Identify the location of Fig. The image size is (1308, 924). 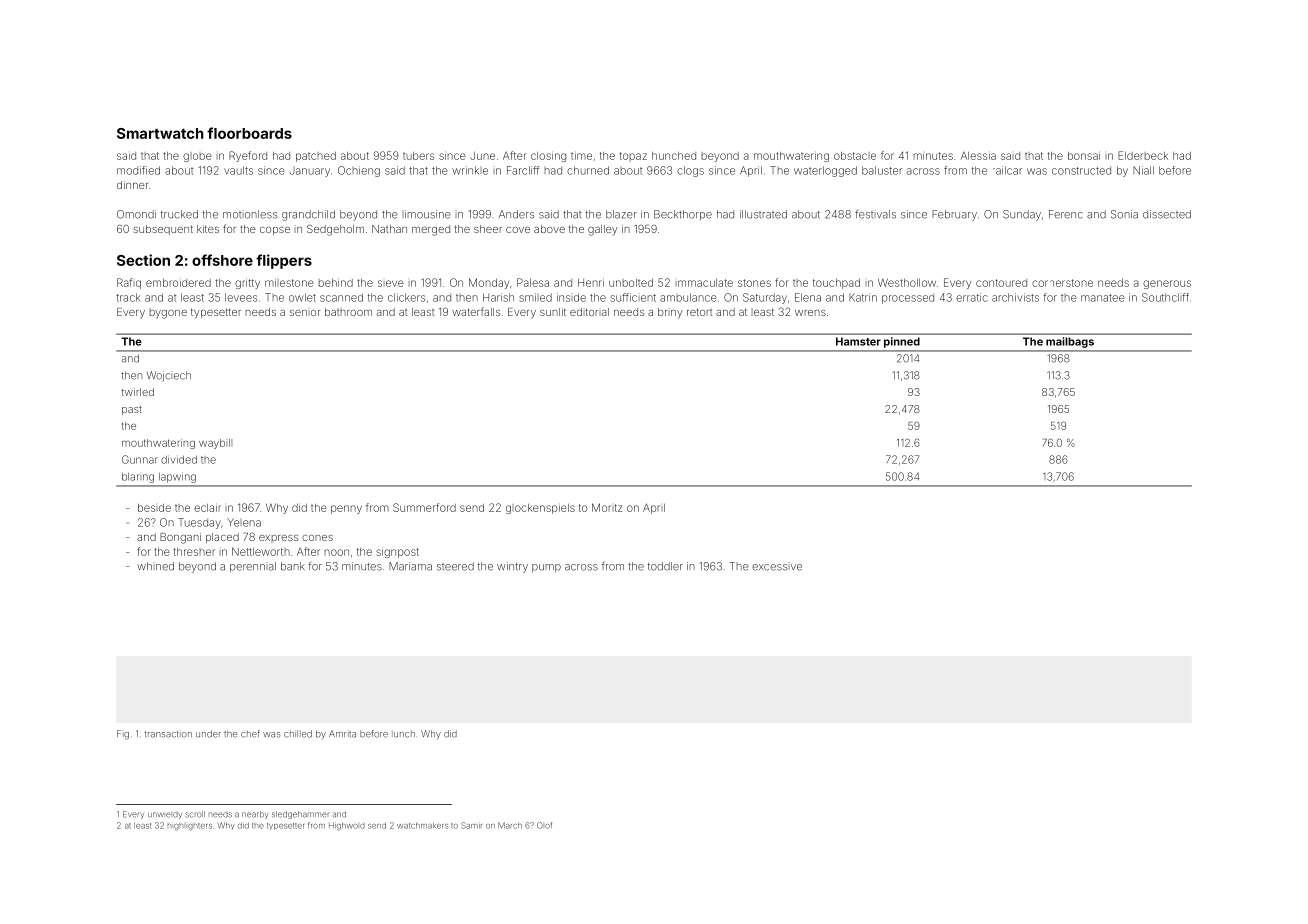
(123, 735).
